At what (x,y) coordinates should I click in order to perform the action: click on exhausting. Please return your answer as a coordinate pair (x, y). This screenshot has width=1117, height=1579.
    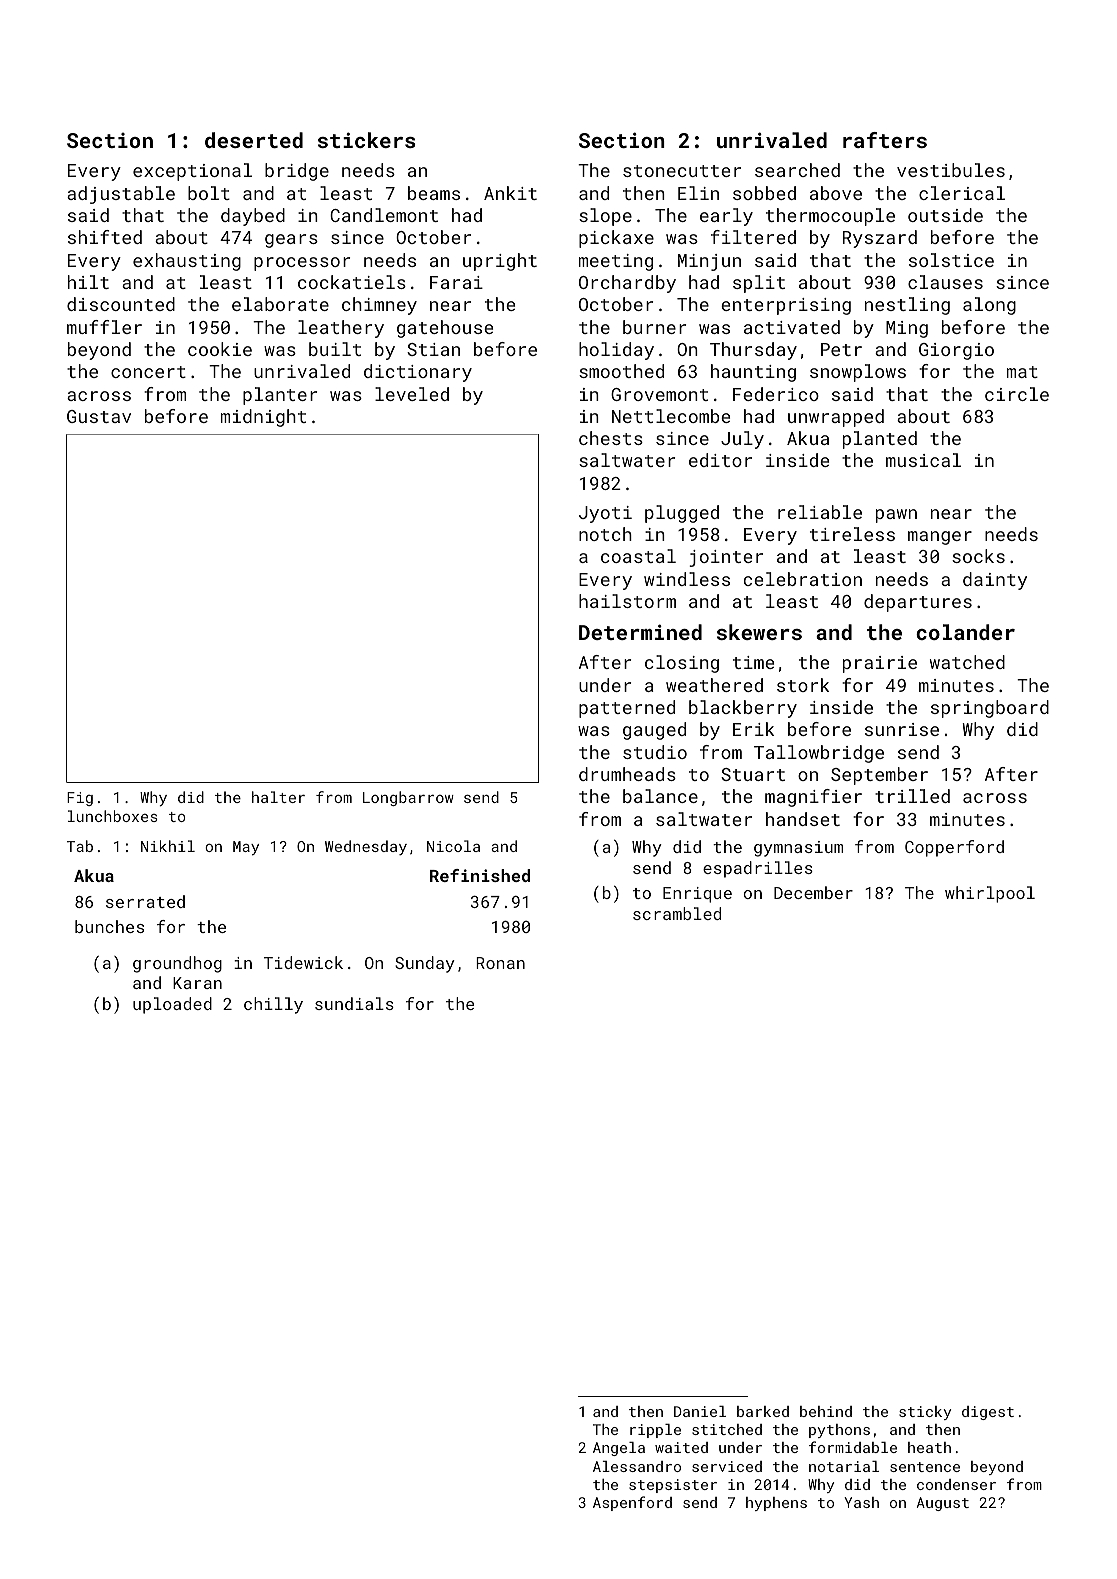
    Looking at the image, I should click on (187, 262).
